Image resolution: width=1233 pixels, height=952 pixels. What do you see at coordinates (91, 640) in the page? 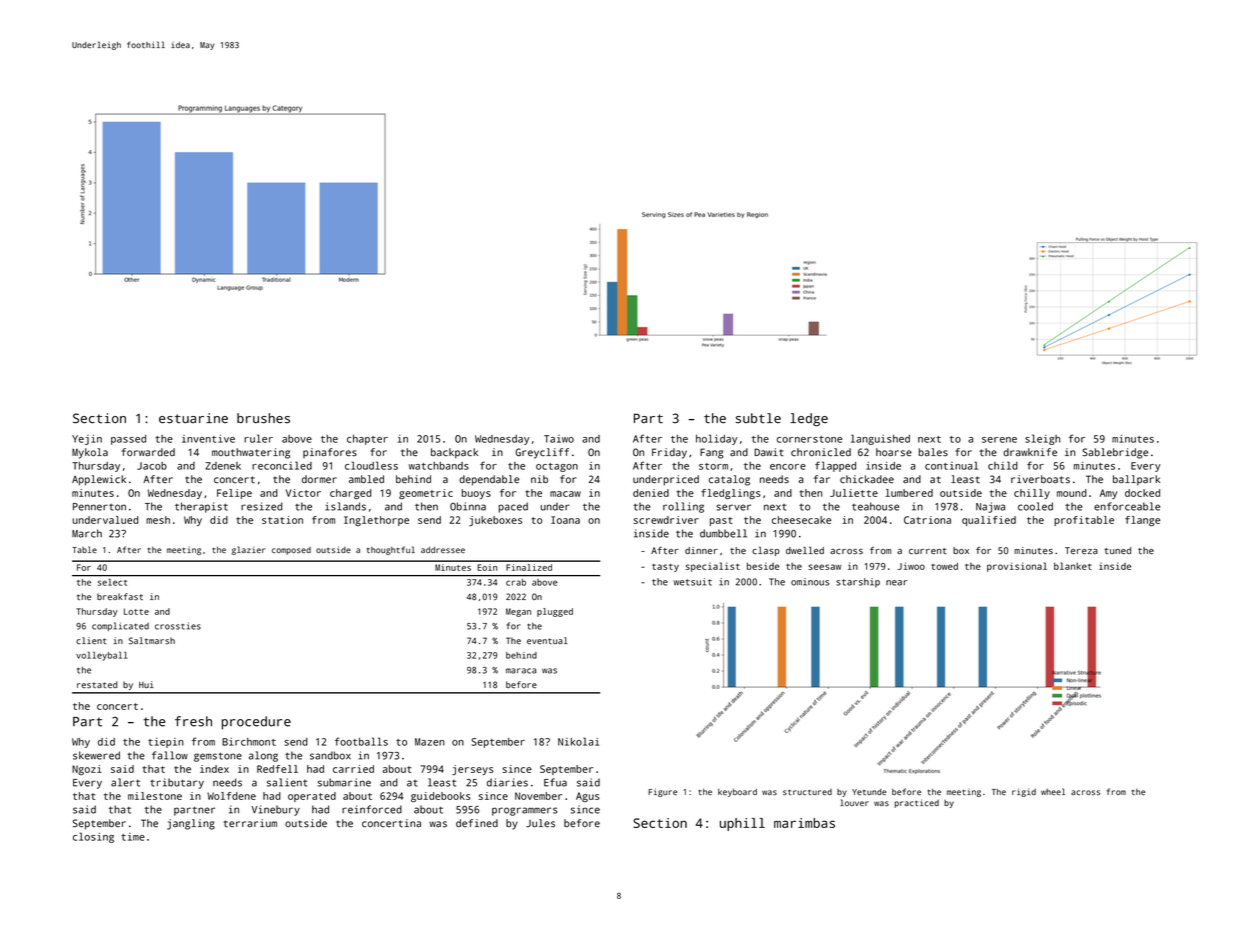
I see `client` at bounding box center [91, 640].
